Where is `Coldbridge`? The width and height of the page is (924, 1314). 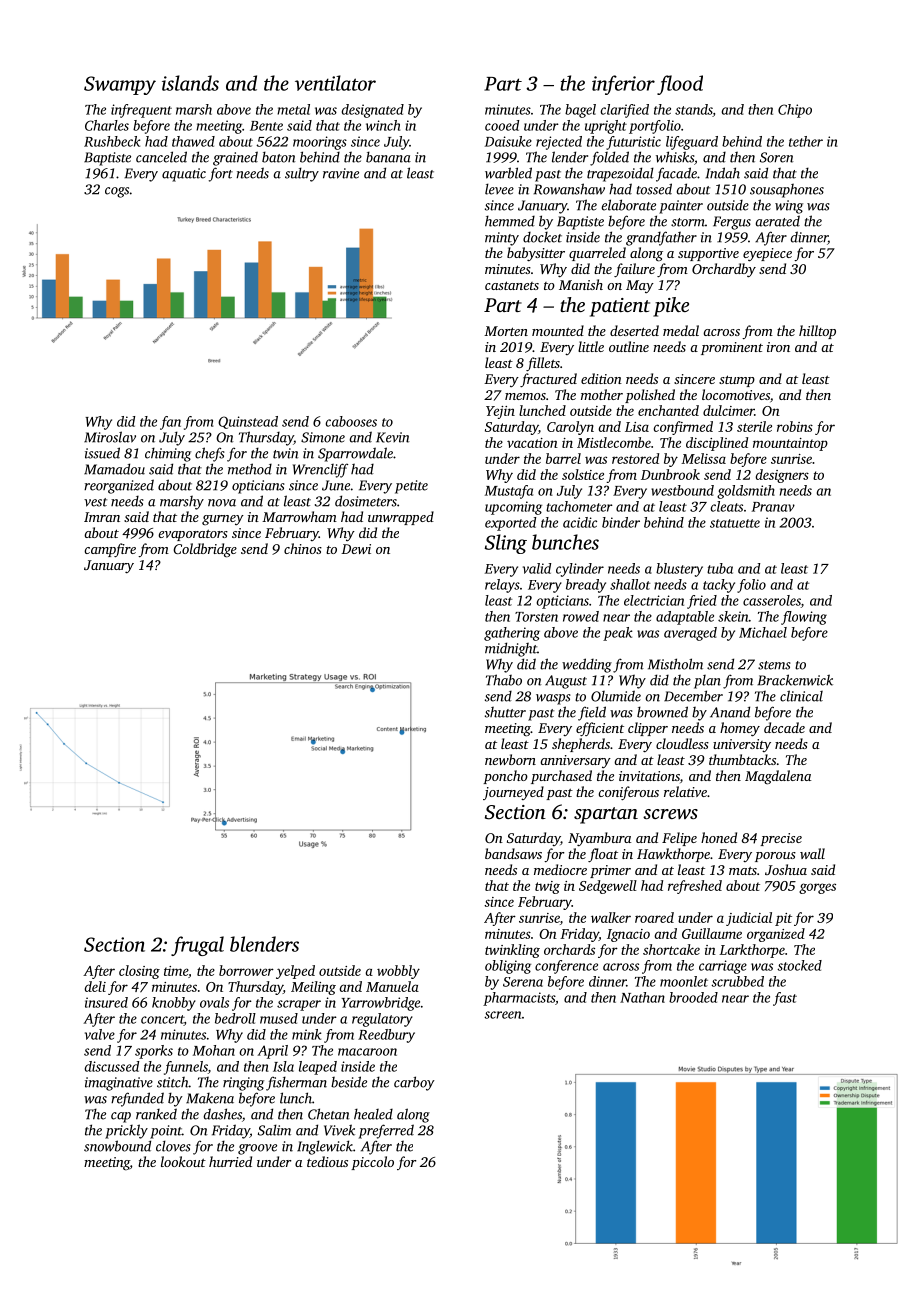 Coldbridge is located at coordinates (205, 550).
